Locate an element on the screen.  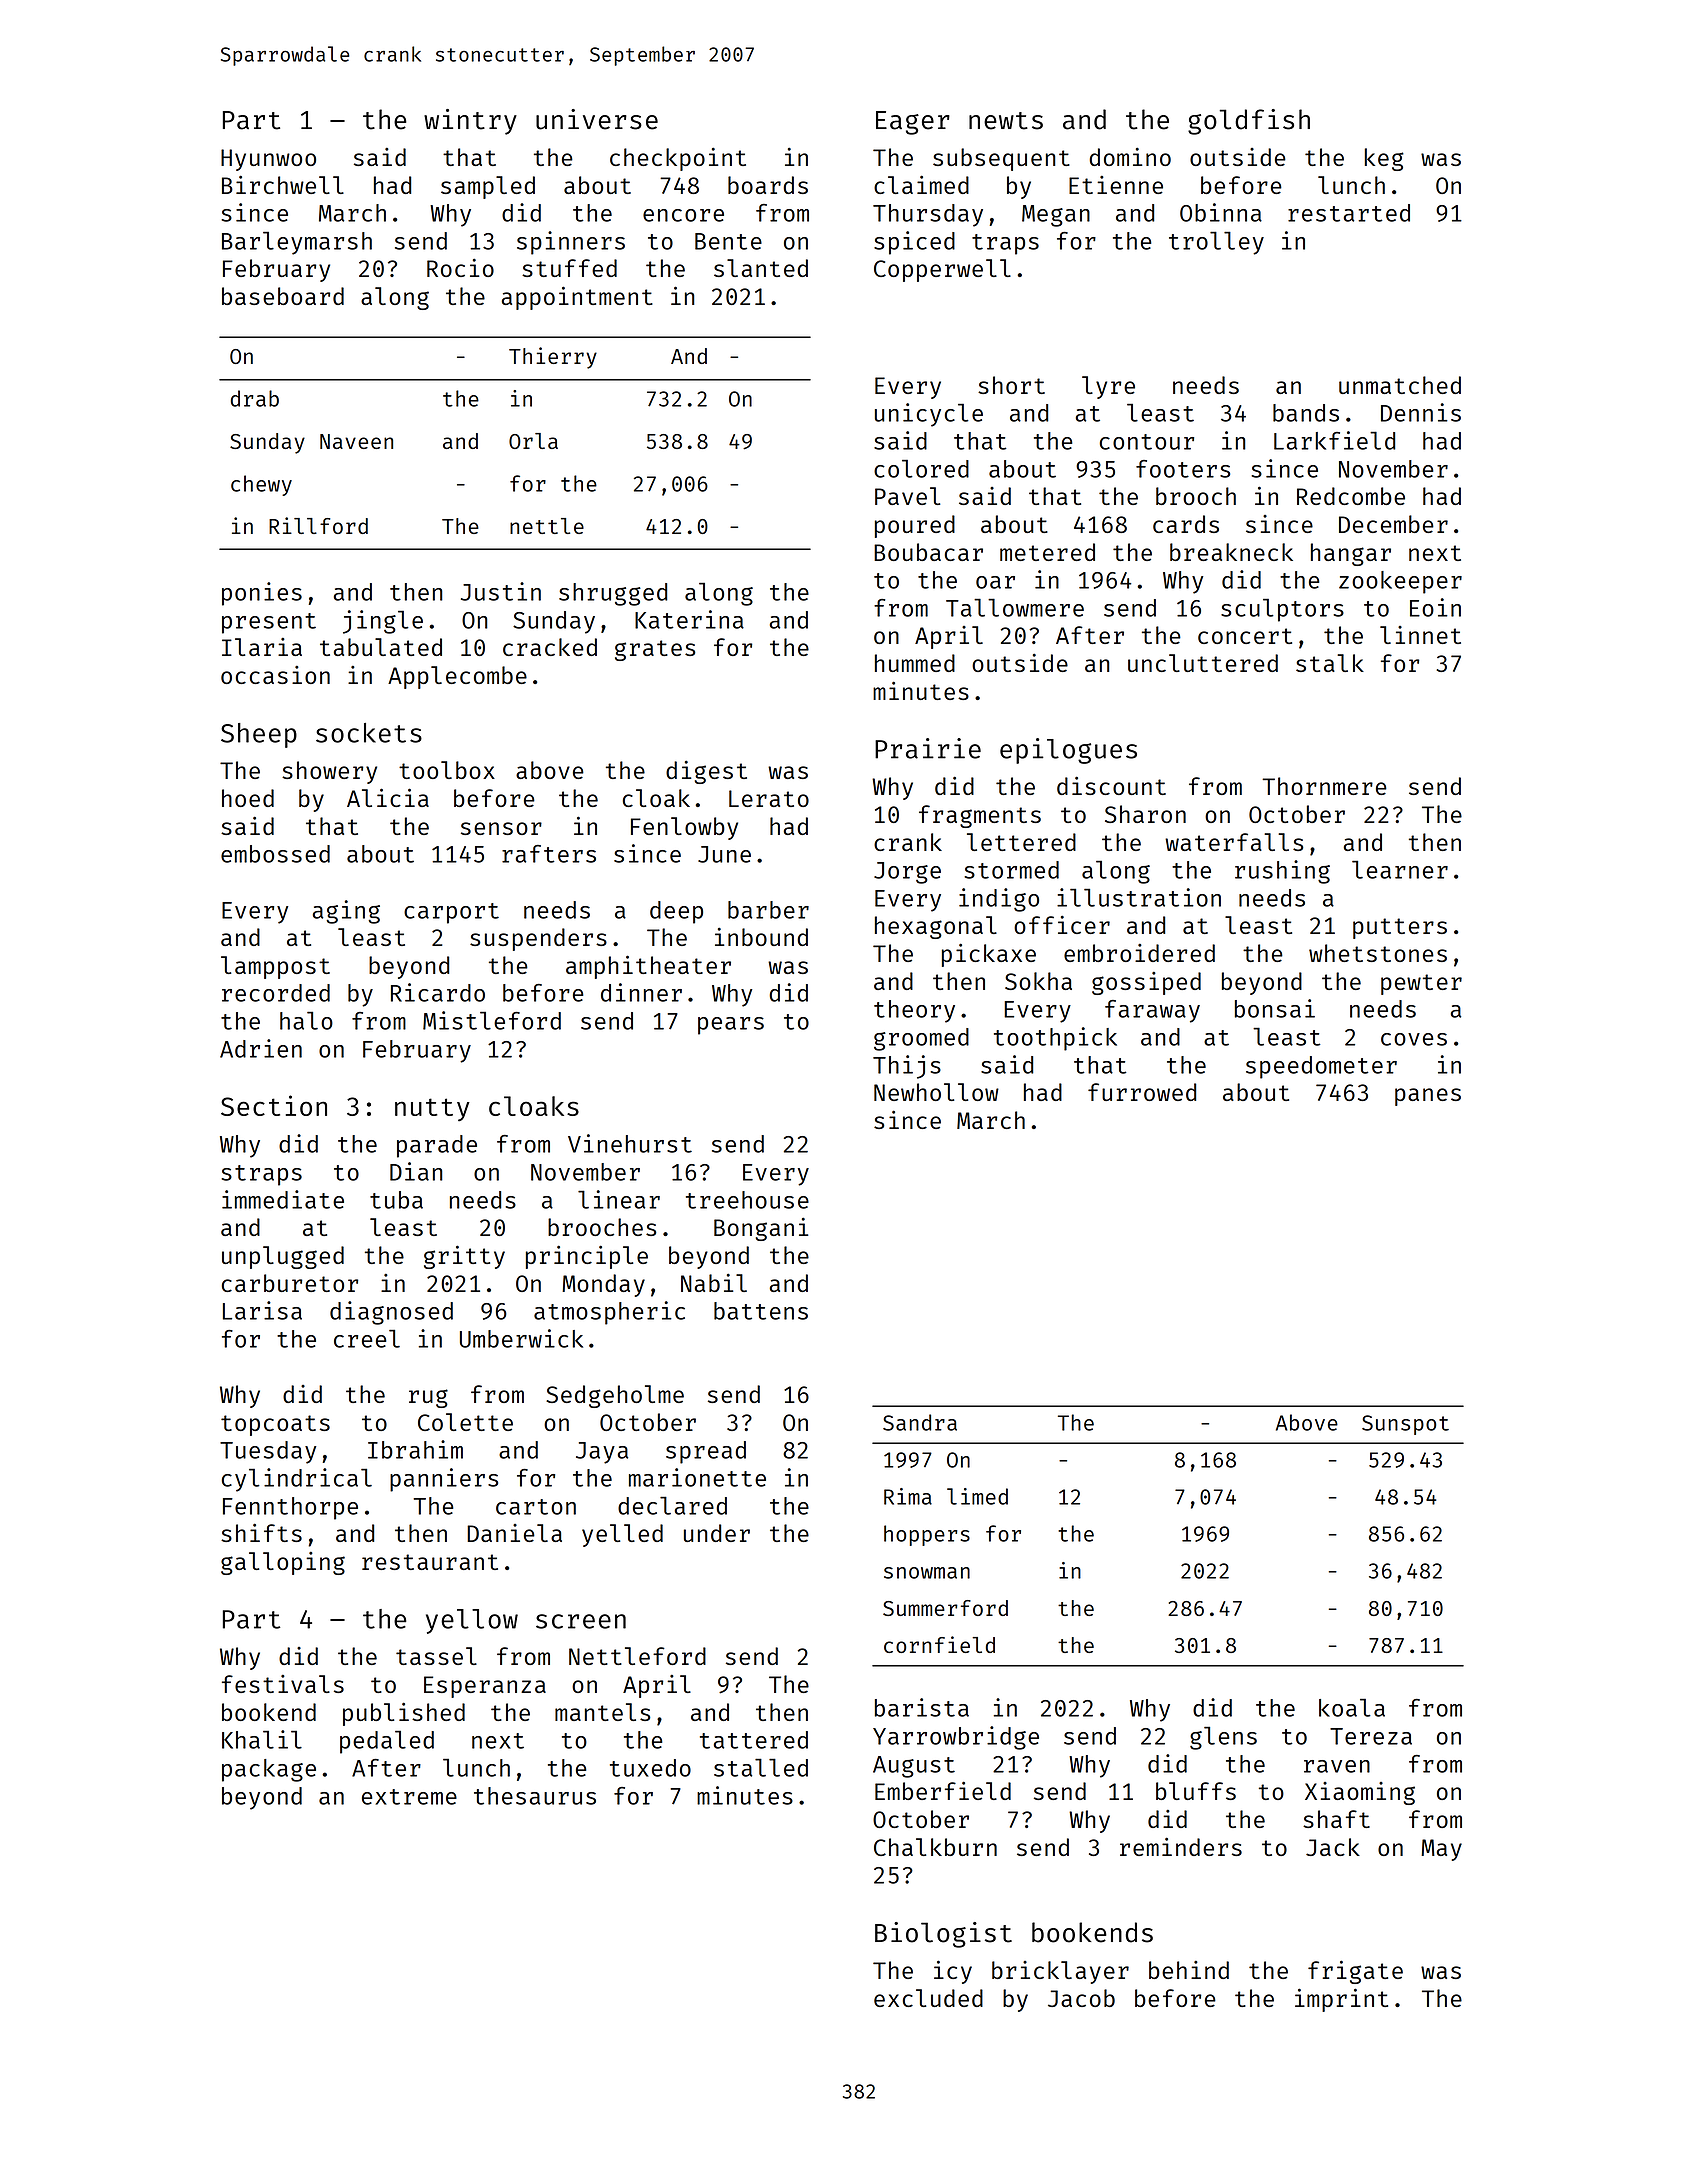
raven is located at coordinates (1337, 1766).
